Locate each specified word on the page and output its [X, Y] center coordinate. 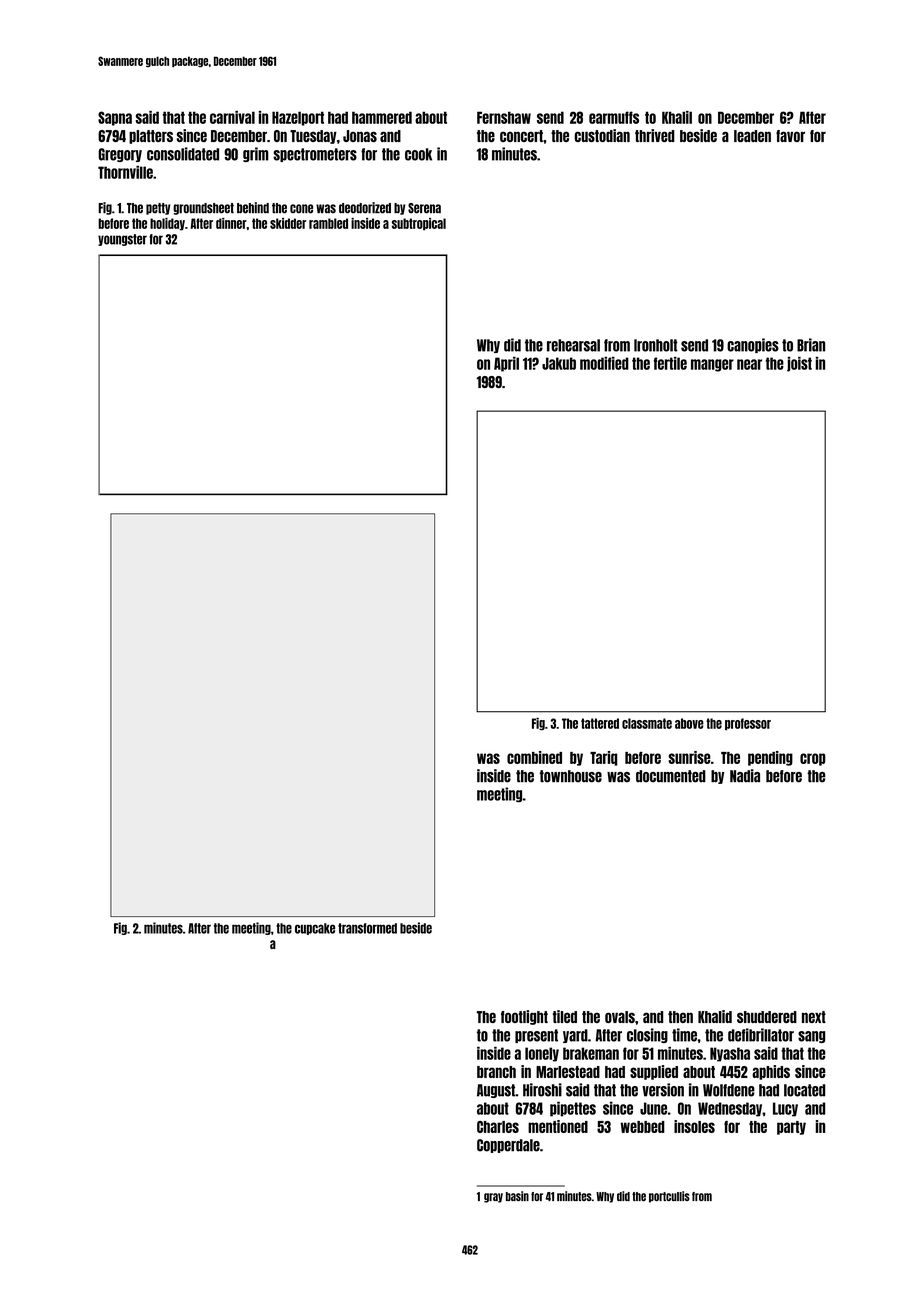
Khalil [677, 117]
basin [517, 1196]
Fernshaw [504, 117]
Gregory [120, 155]
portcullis [669, 1197]
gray [493, 1198]
